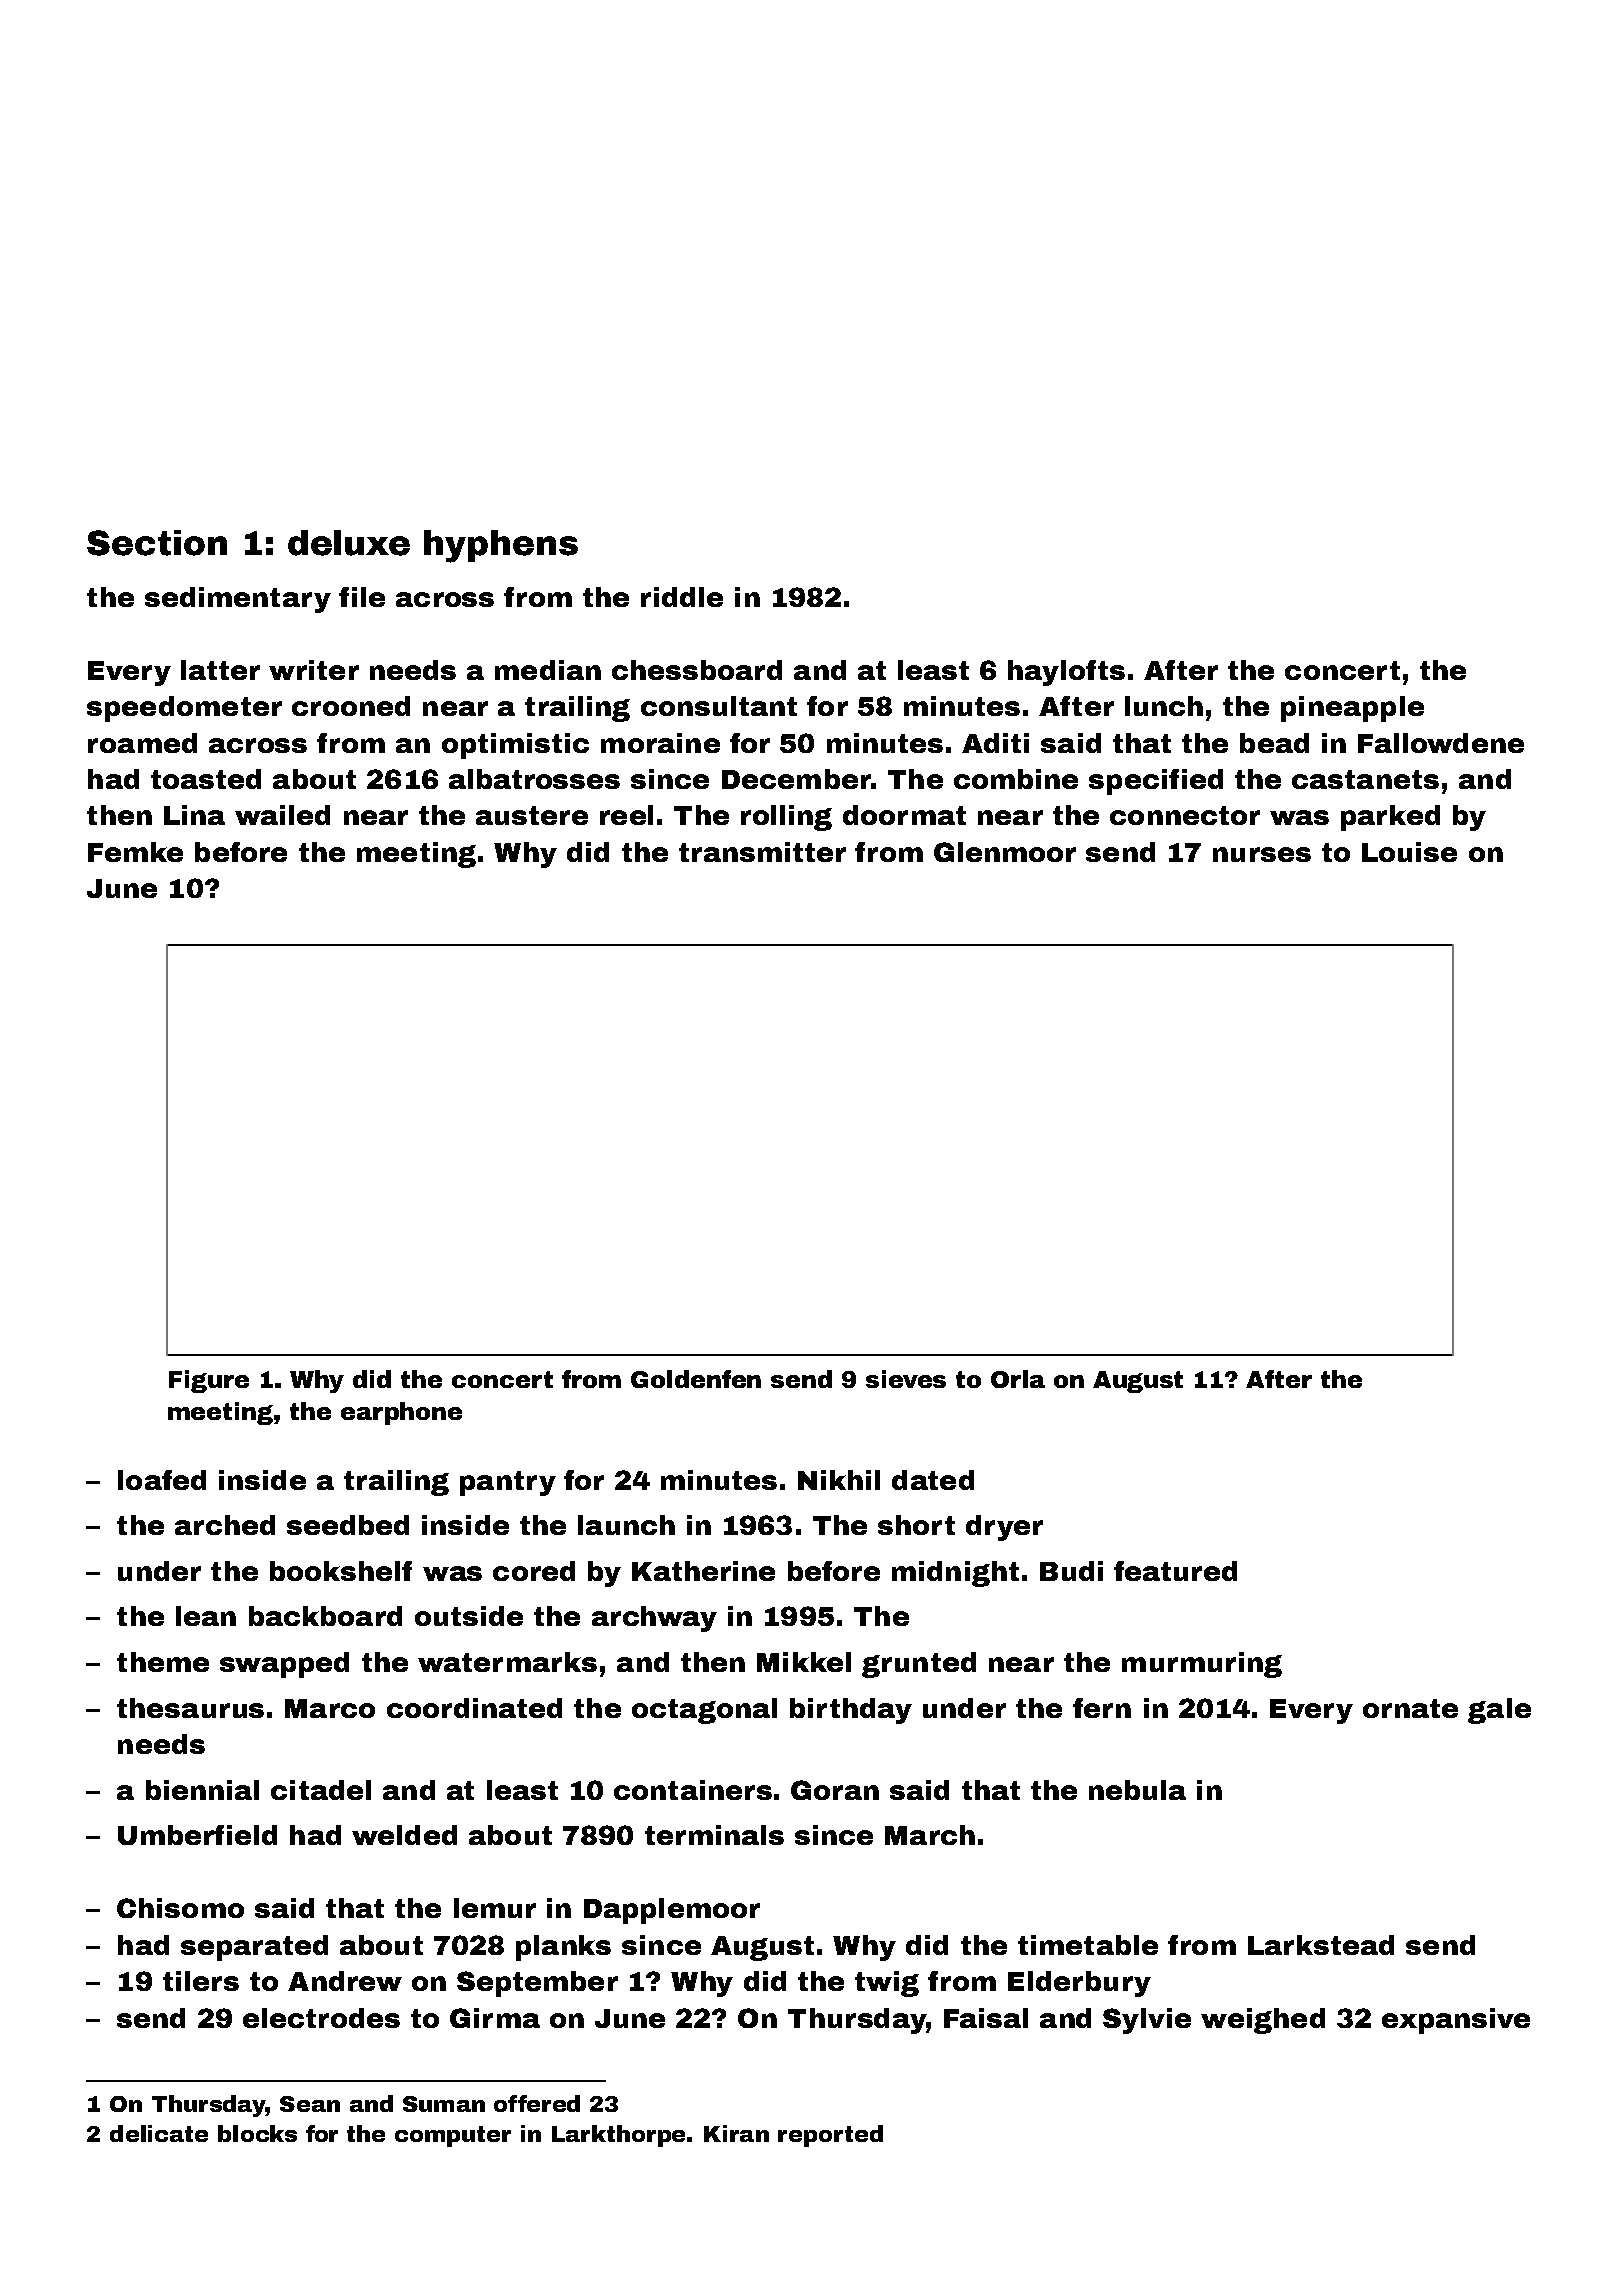  What do you see at coordinates (1066, 673) in the screenshot?
I see `haylofts` at bounding box center [1066, 673].
